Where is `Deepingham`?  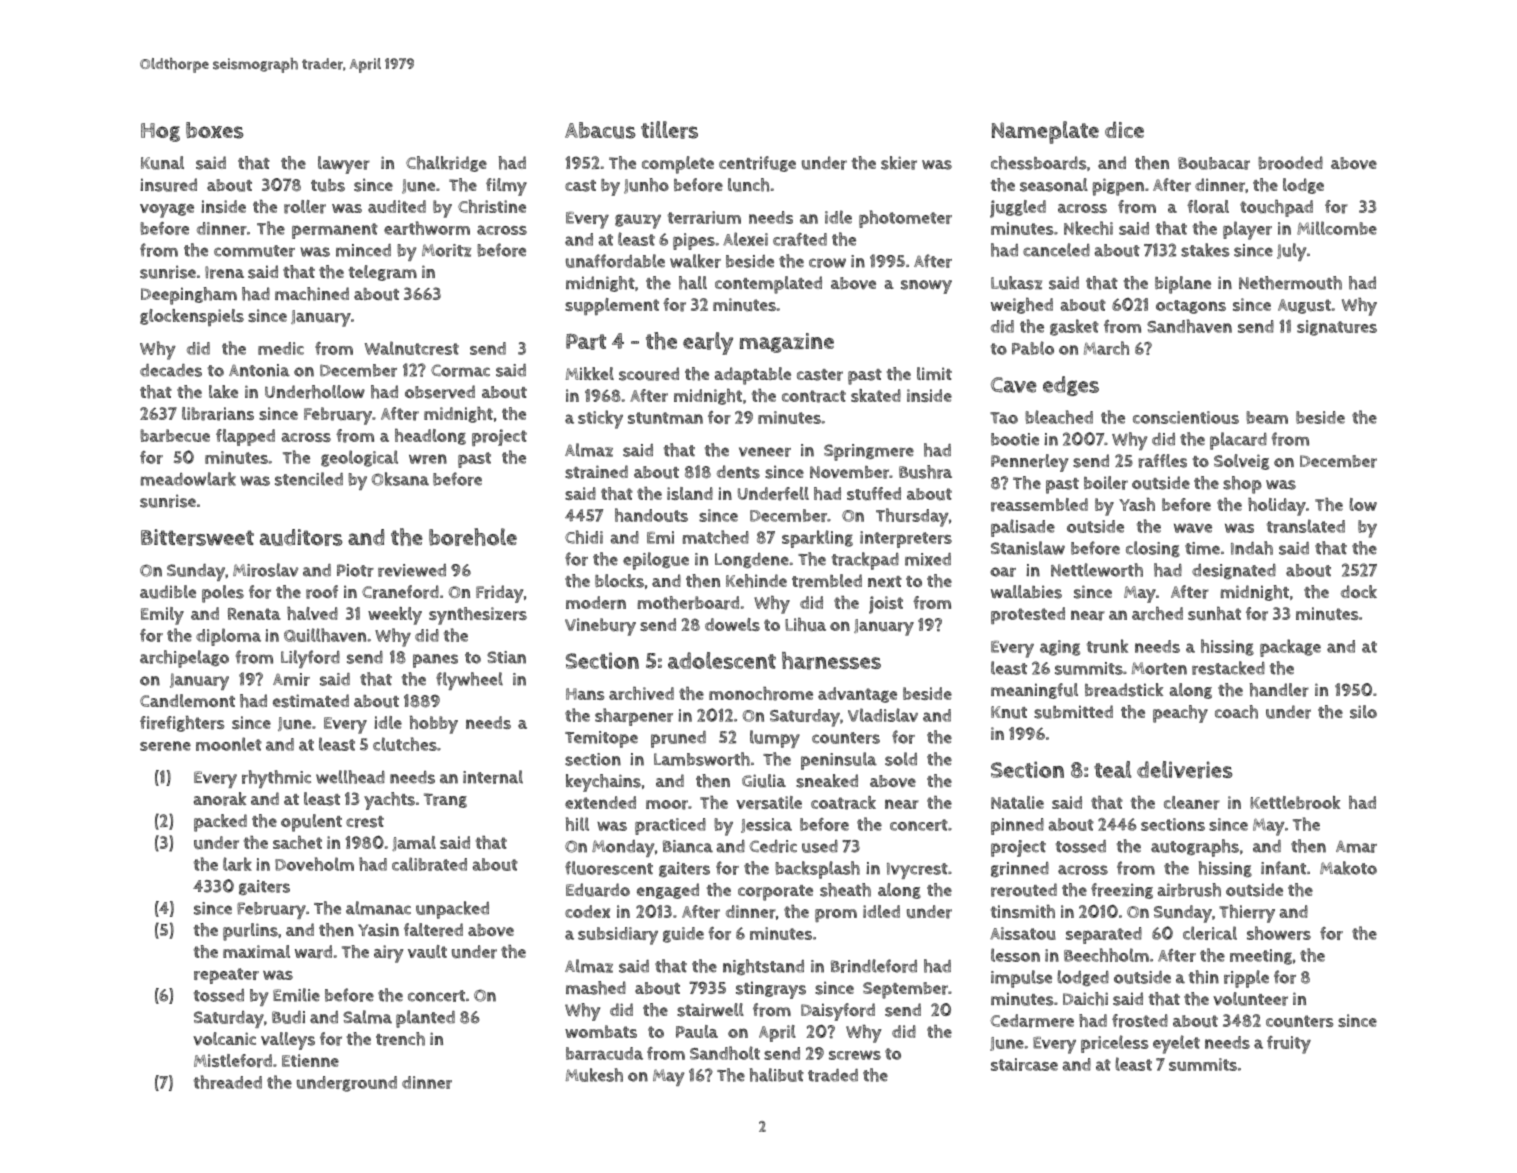 Deepingham is located at coordinates (189, 296).
